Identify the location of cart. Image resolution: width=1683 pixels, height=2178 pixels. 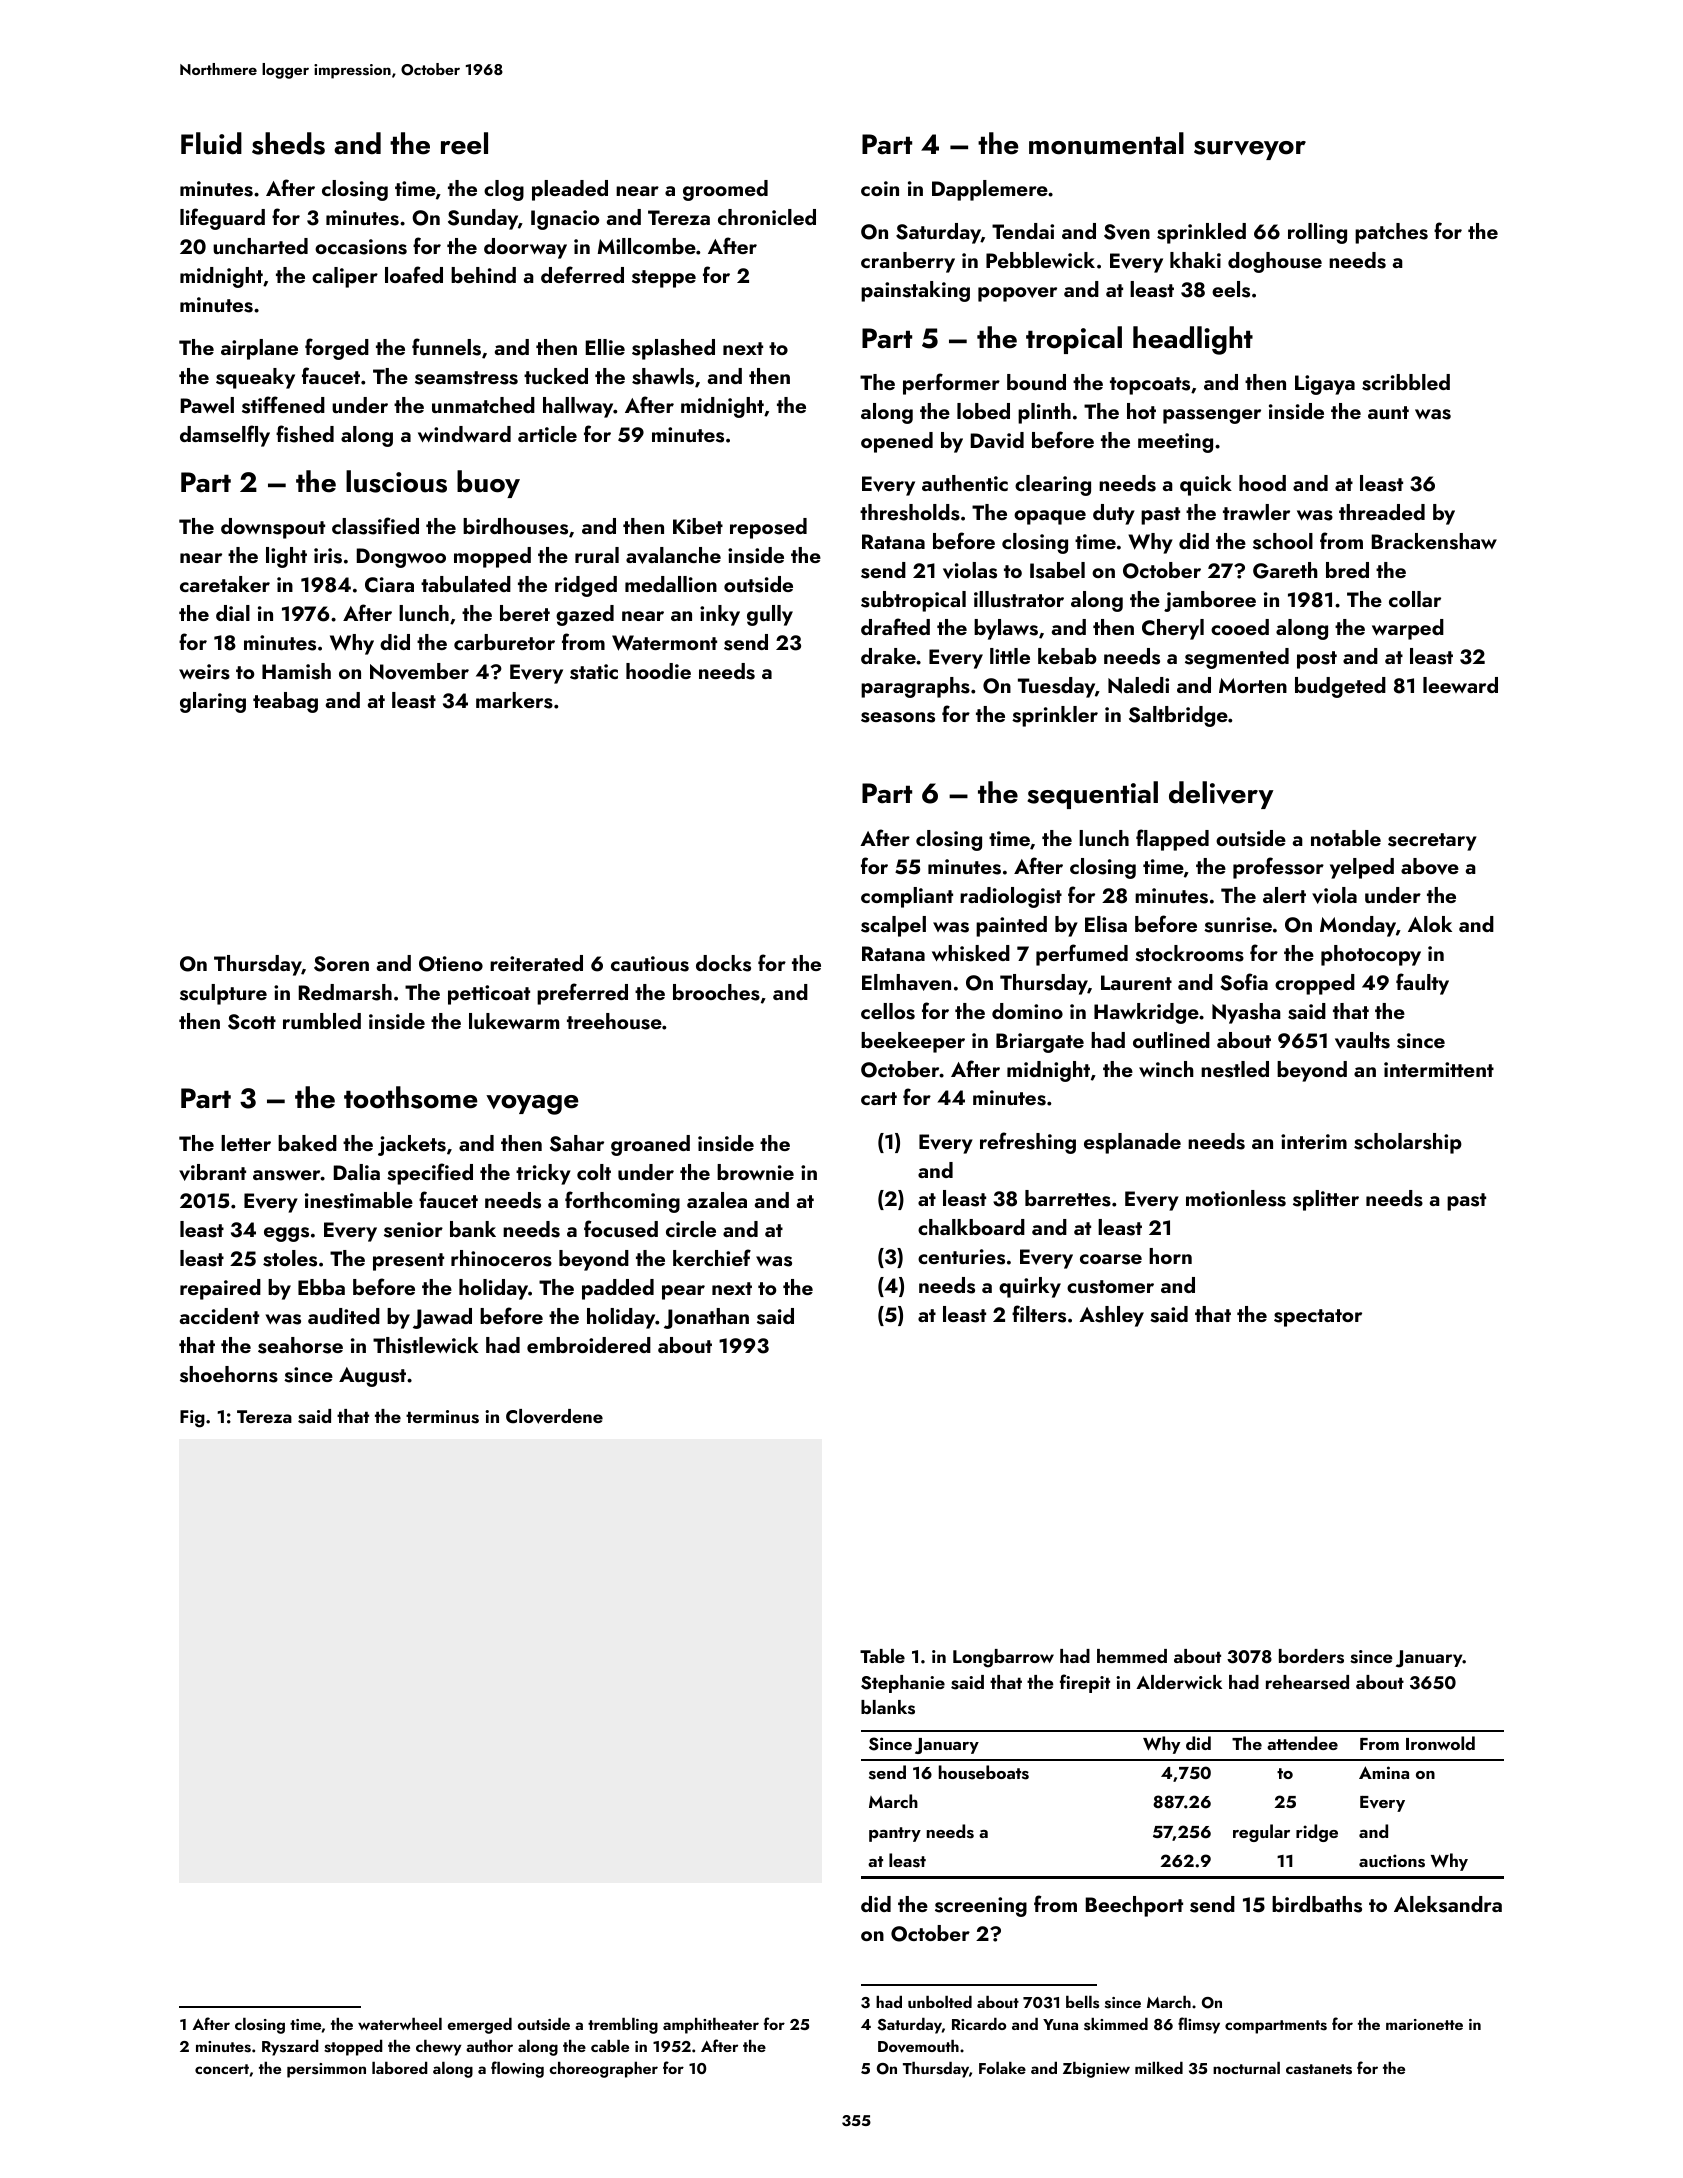
(879, 1098).
